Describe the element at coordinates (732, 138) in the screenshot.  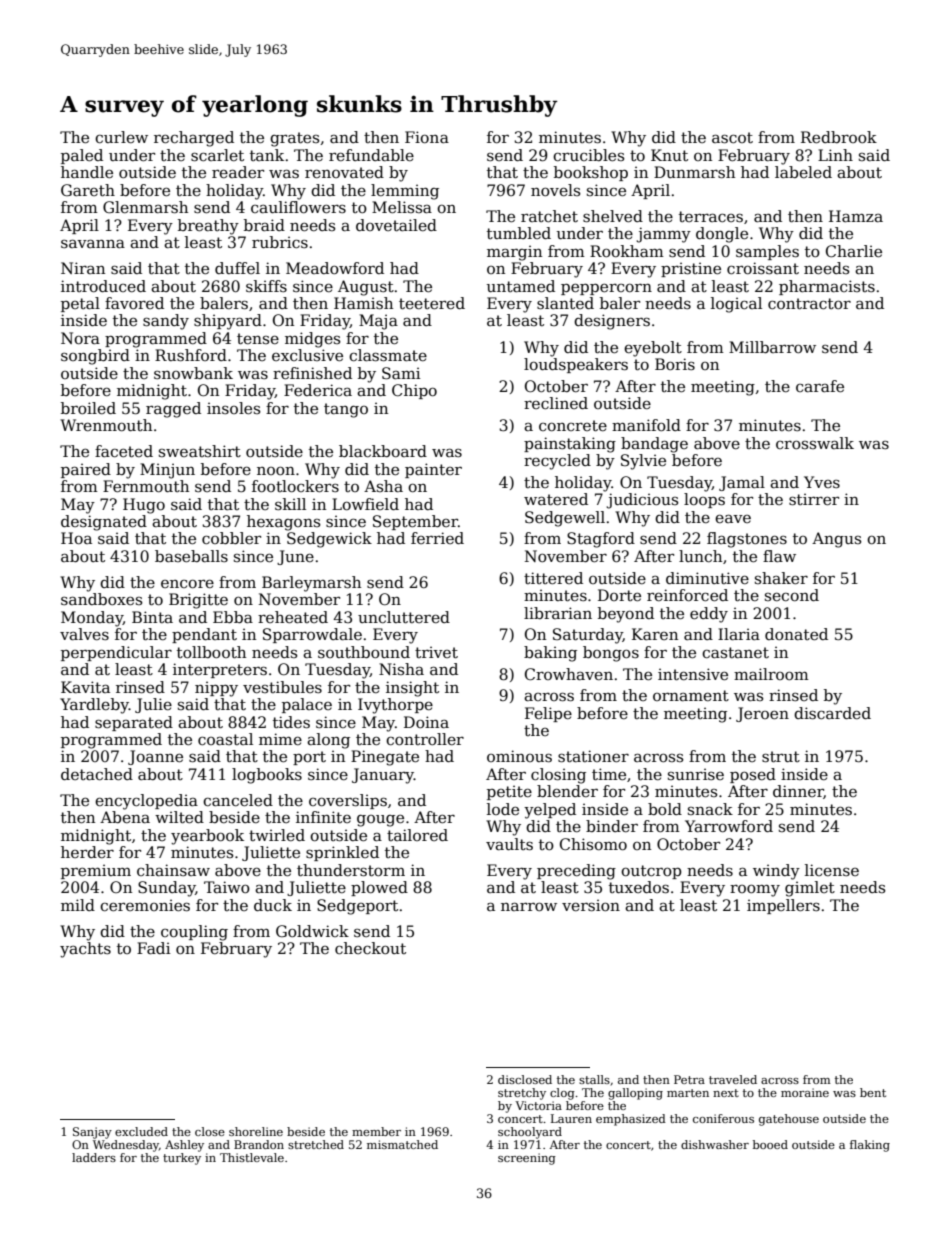
I see `ascot` at that location.
